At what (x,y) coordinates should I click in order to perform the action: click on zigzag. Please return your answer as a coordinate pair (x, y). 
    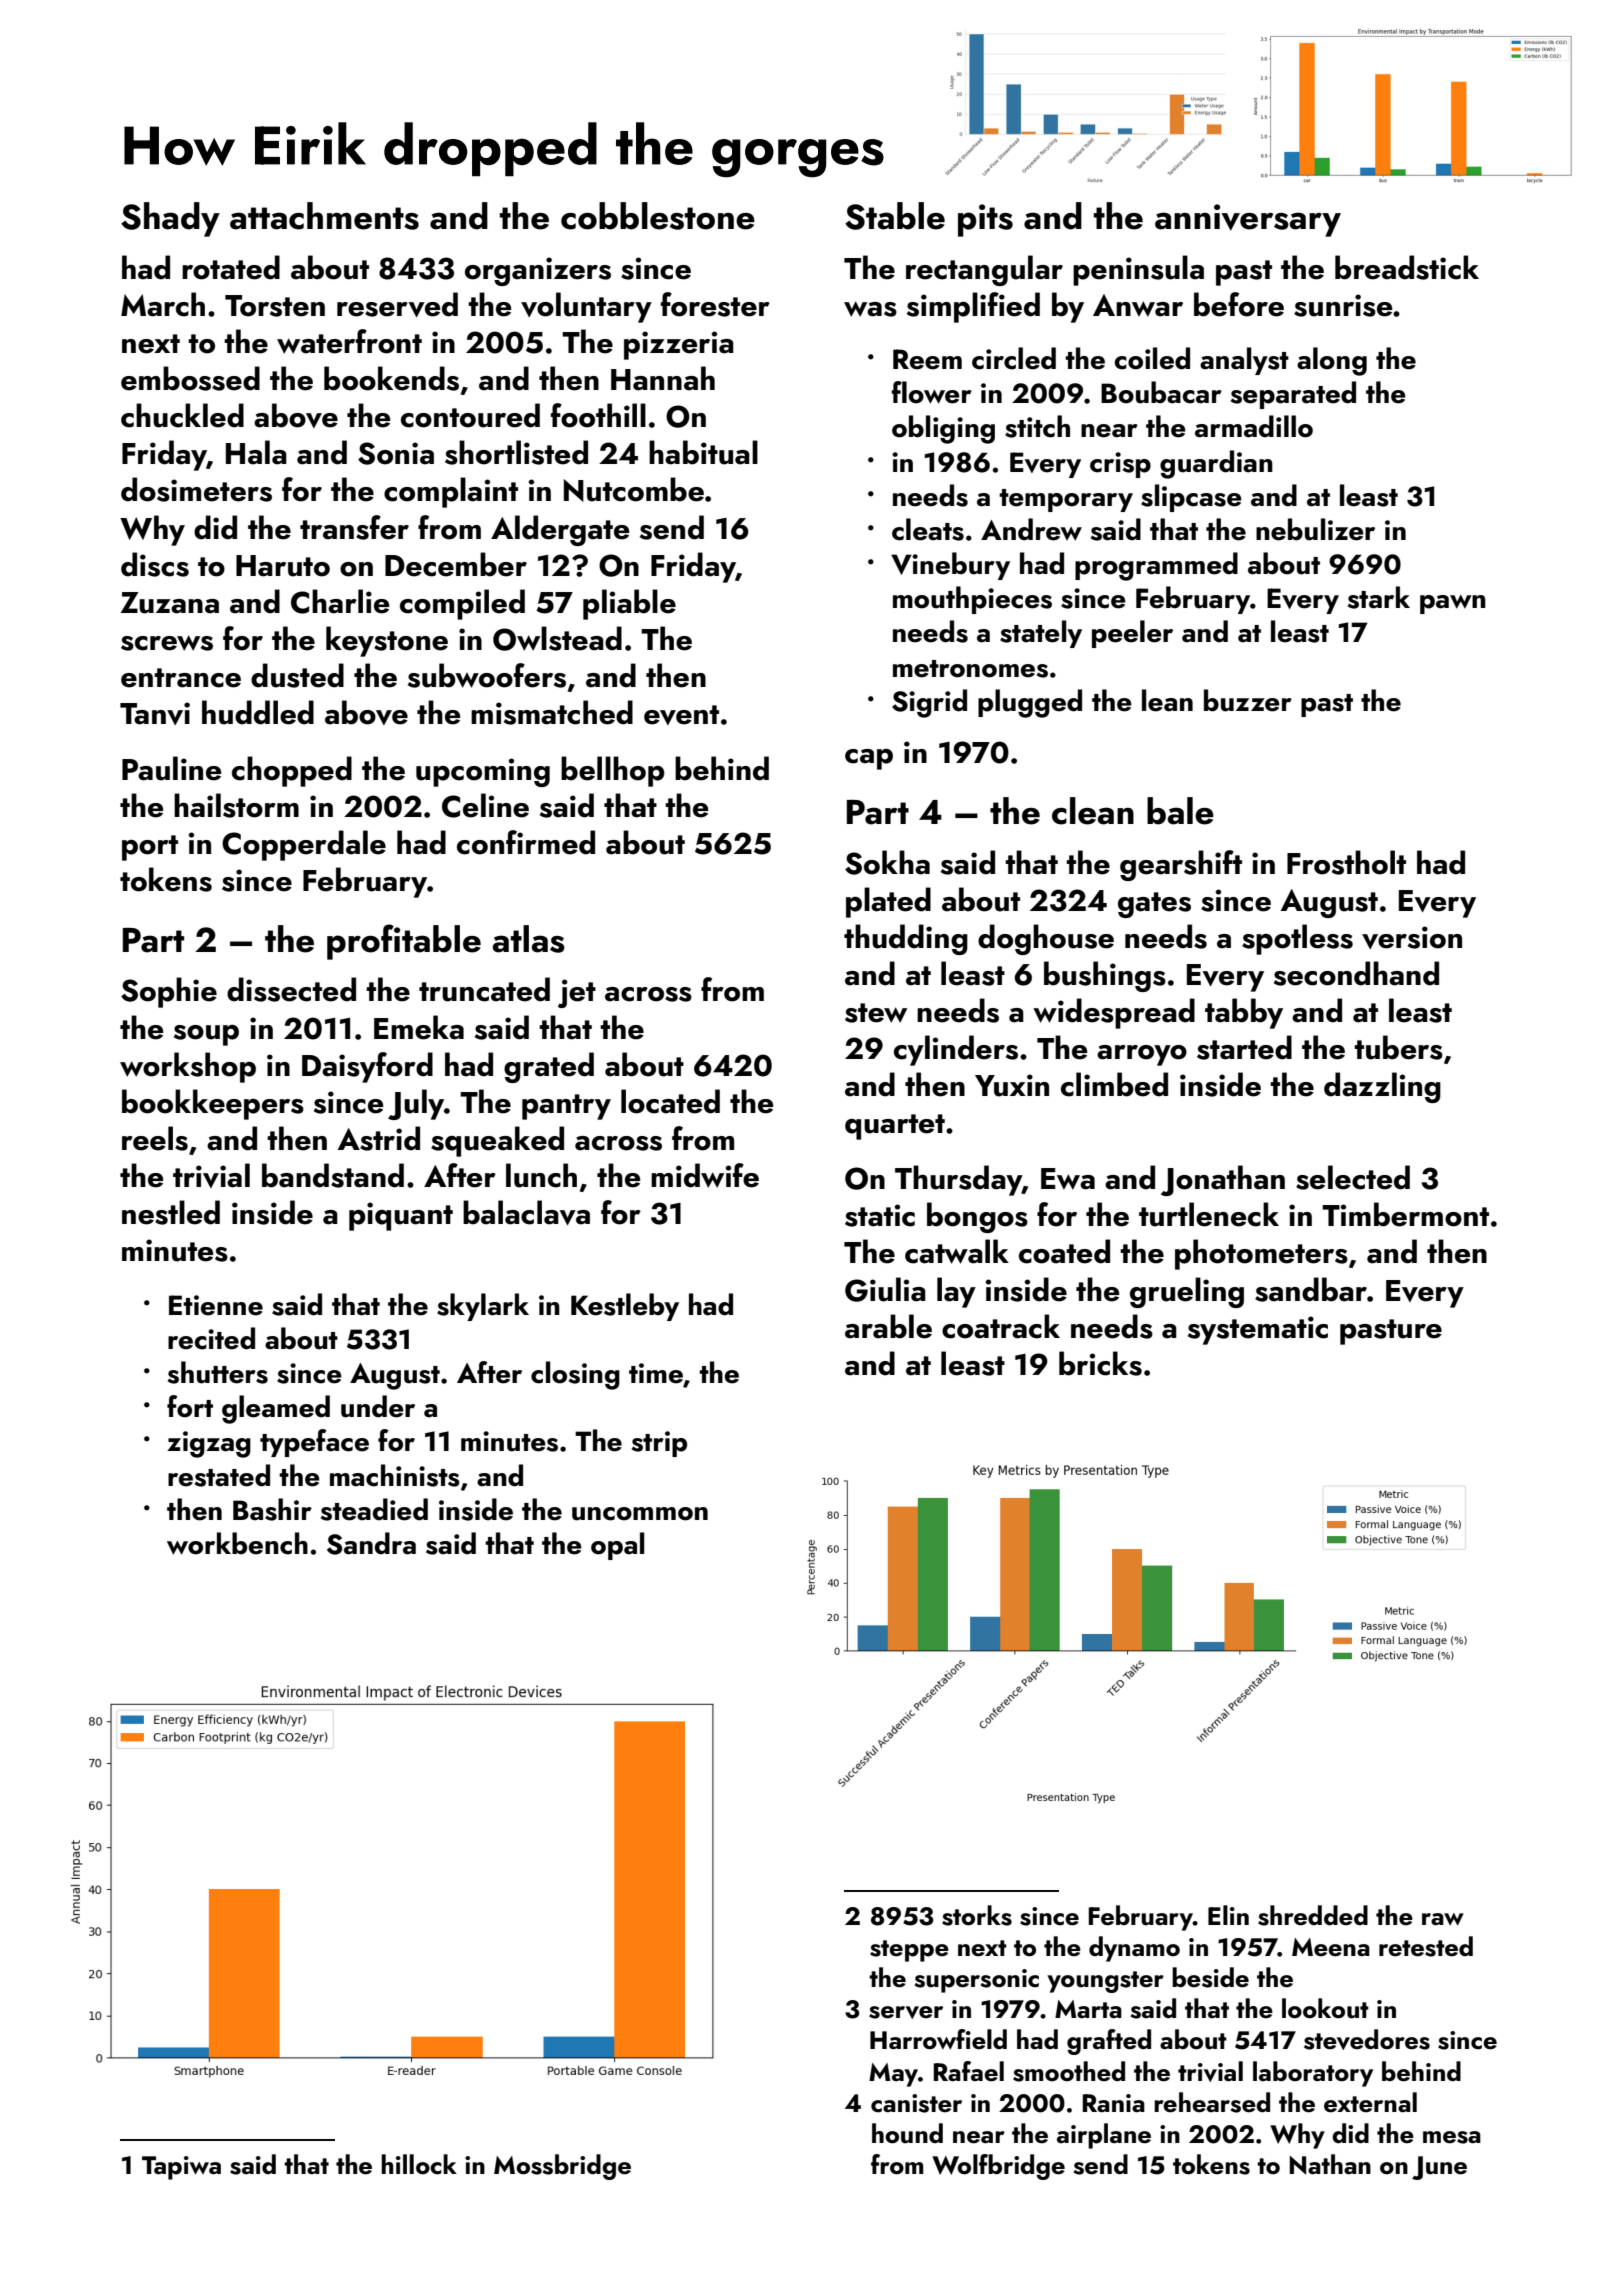
    Looking at the image, I should click on (209, 1444).
